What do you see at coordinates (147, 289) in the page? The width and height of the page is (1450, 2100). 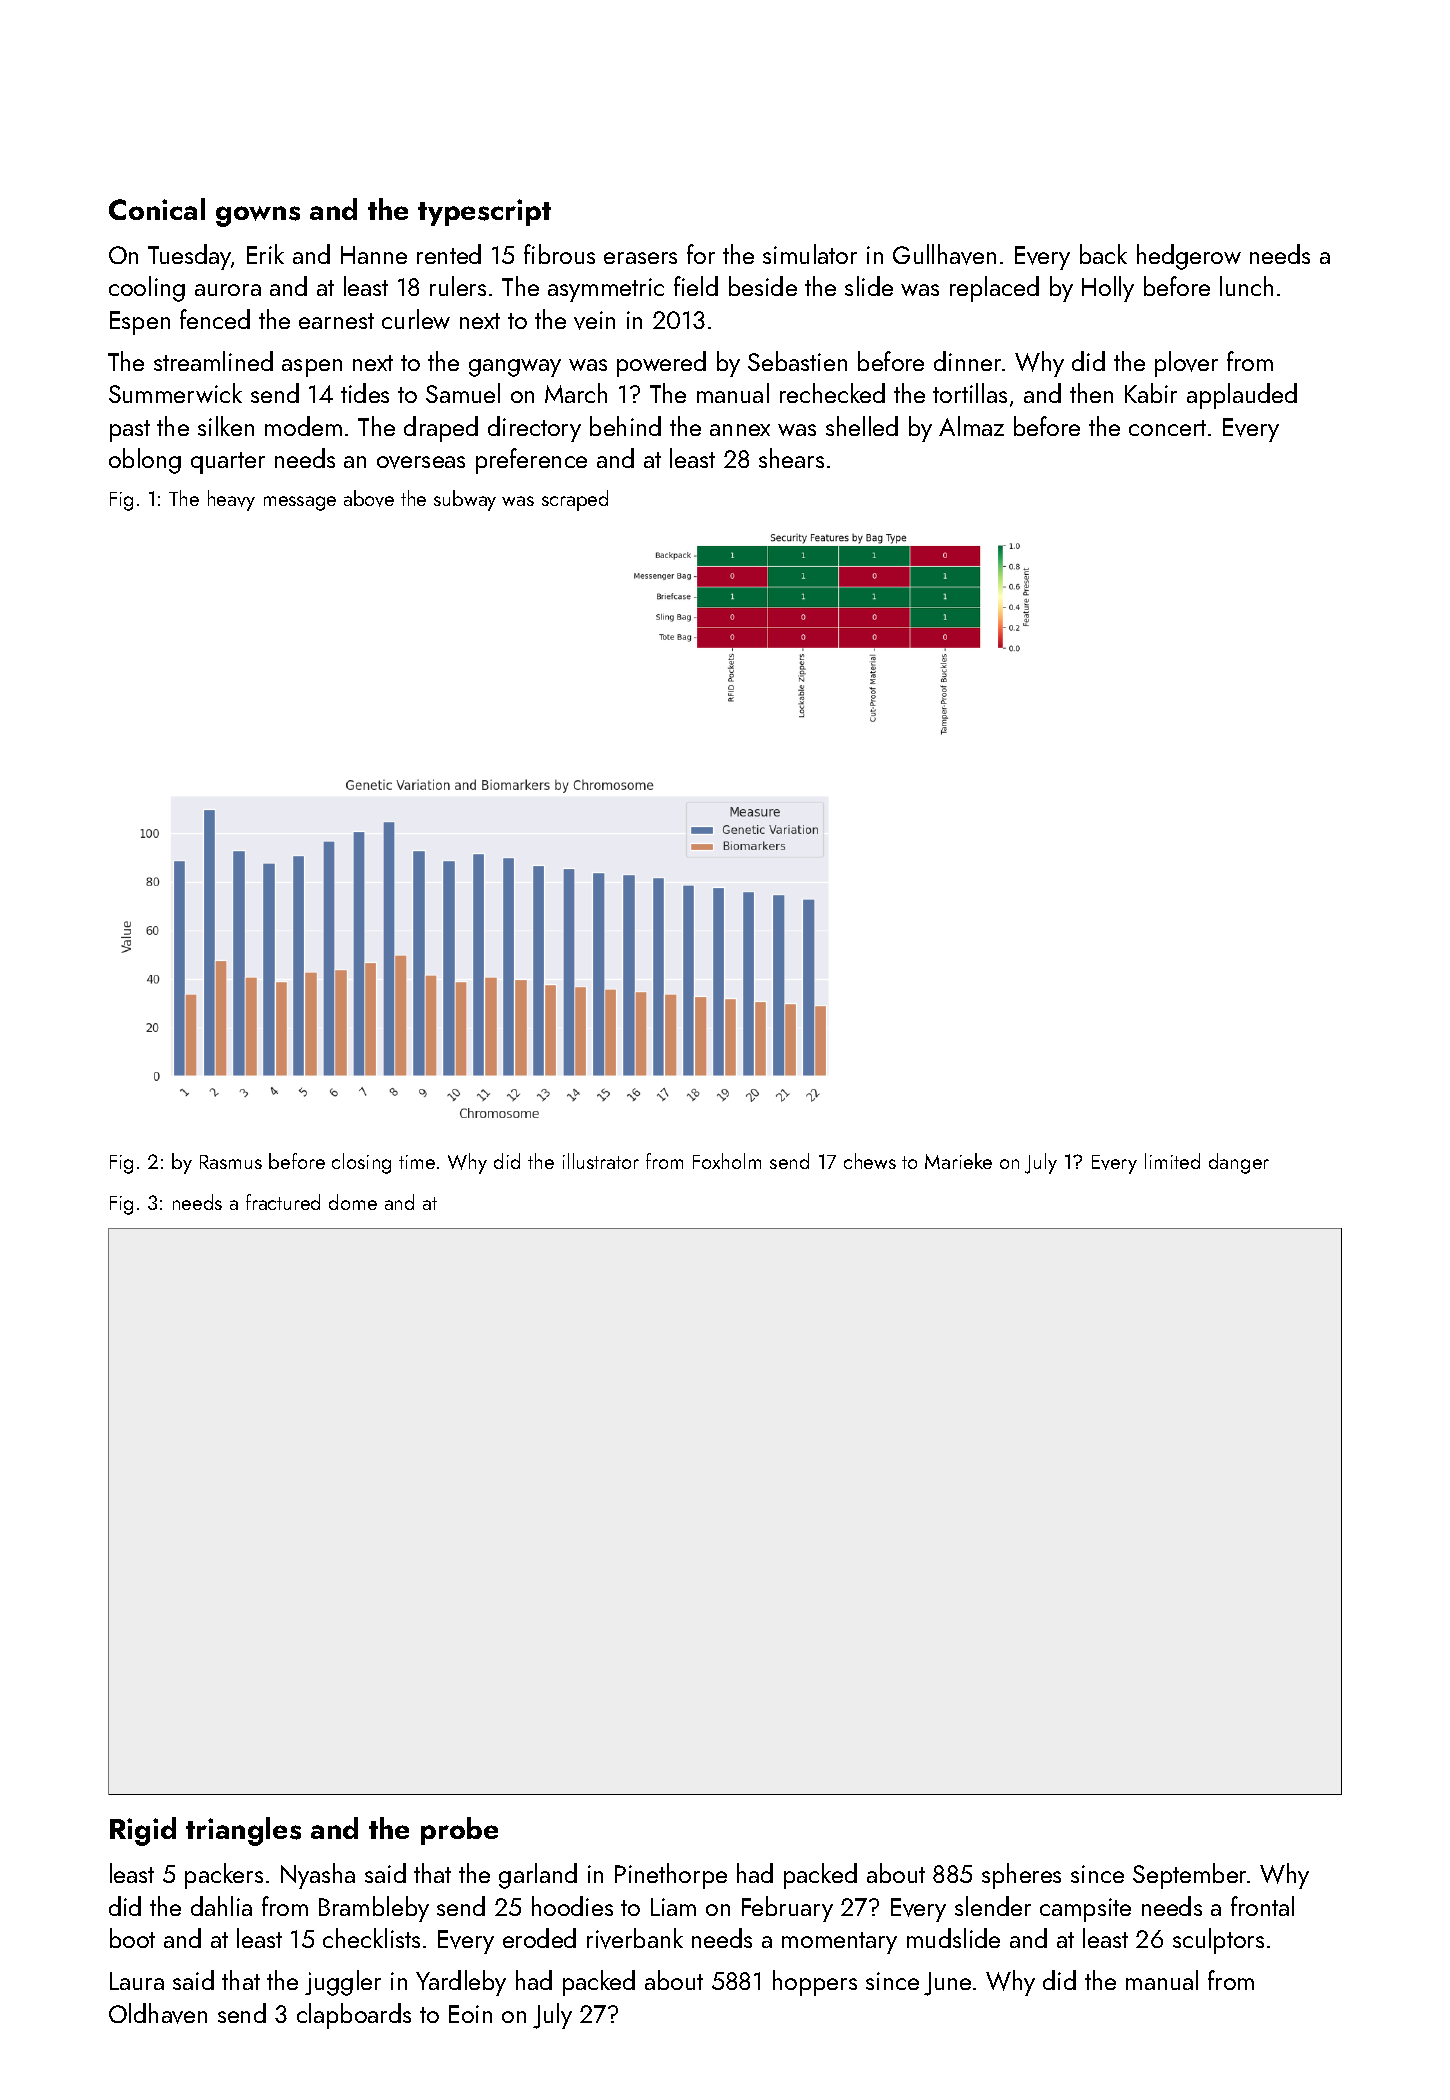 I see `cooling` at bounding box center [147, 289].
